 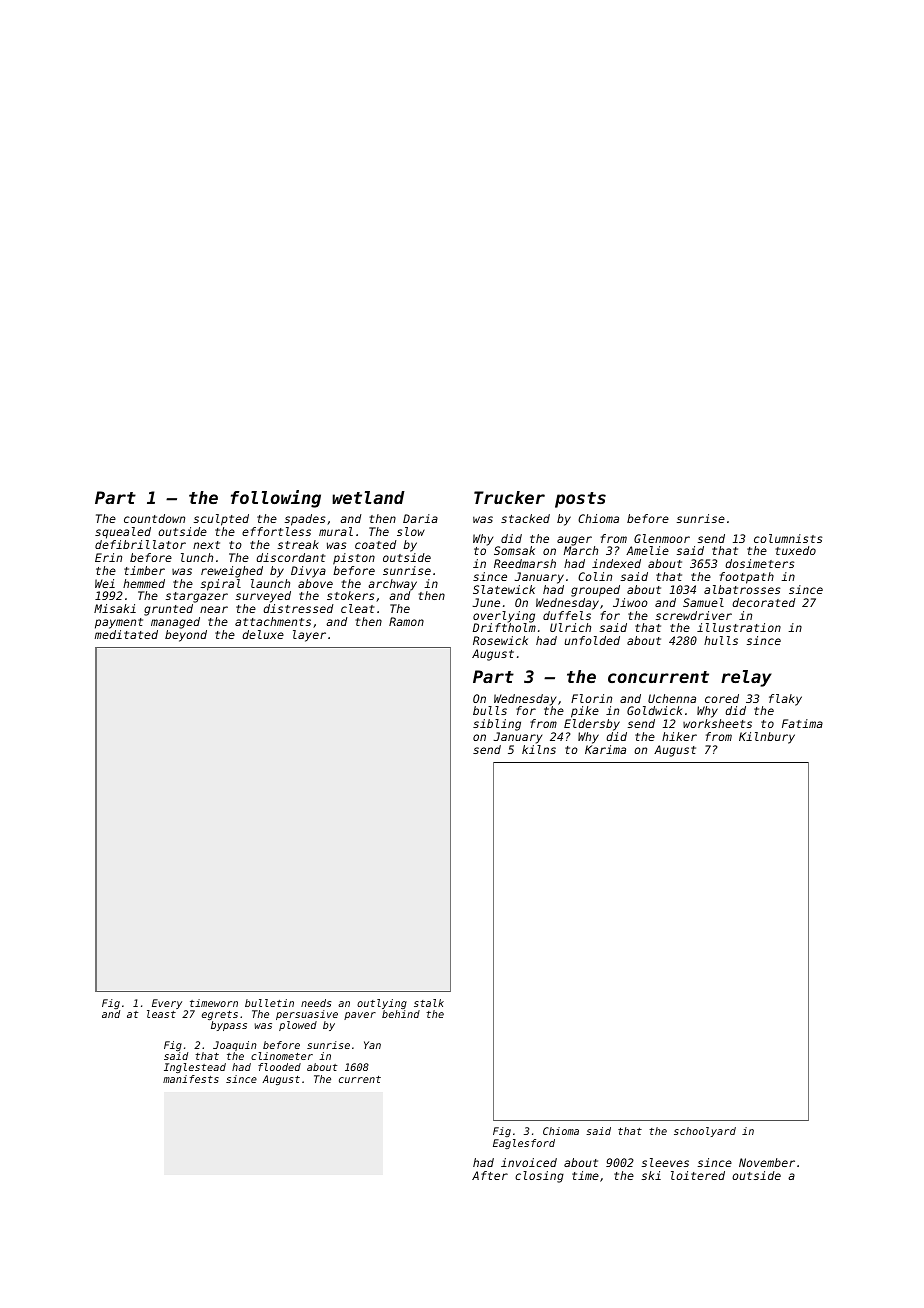 What do you see at coordinates (115, 608) in the screenshot?
I see `Misaki` at bounding box center [115, 608].
